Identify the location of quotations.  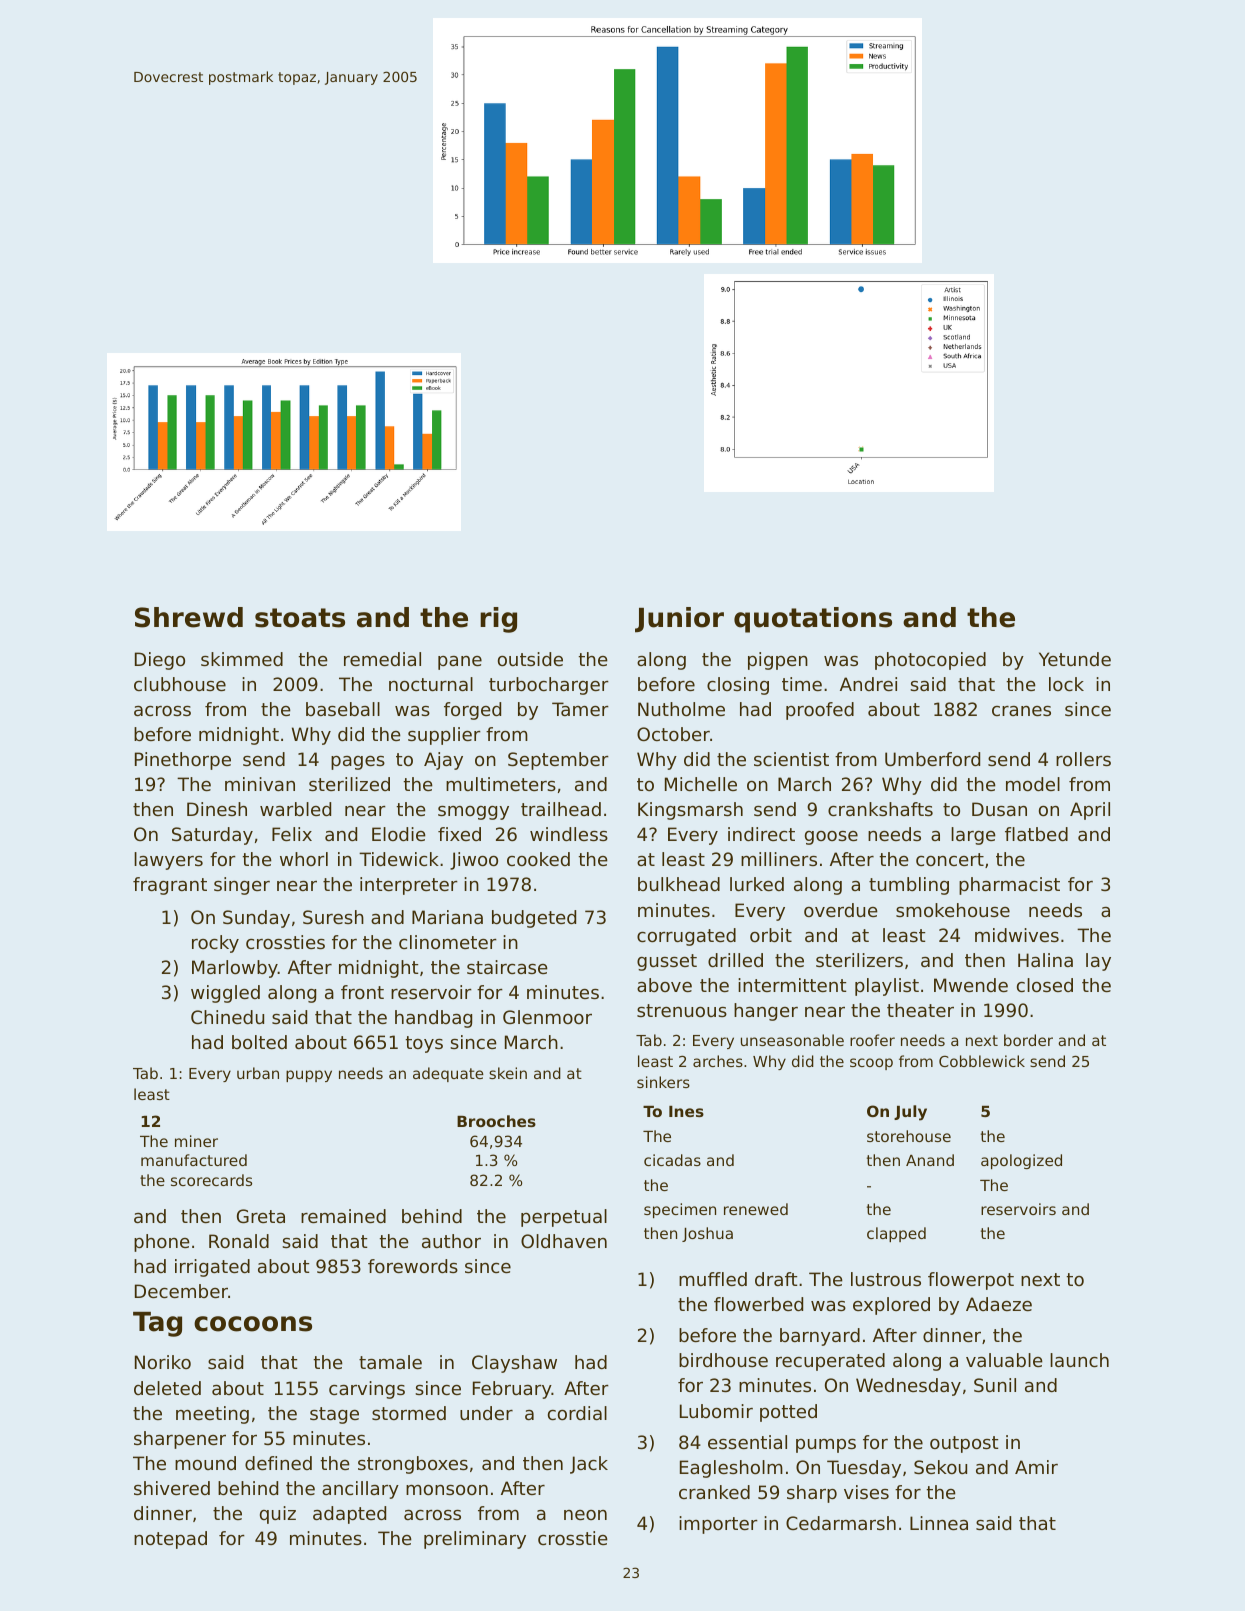
(813, 620).
